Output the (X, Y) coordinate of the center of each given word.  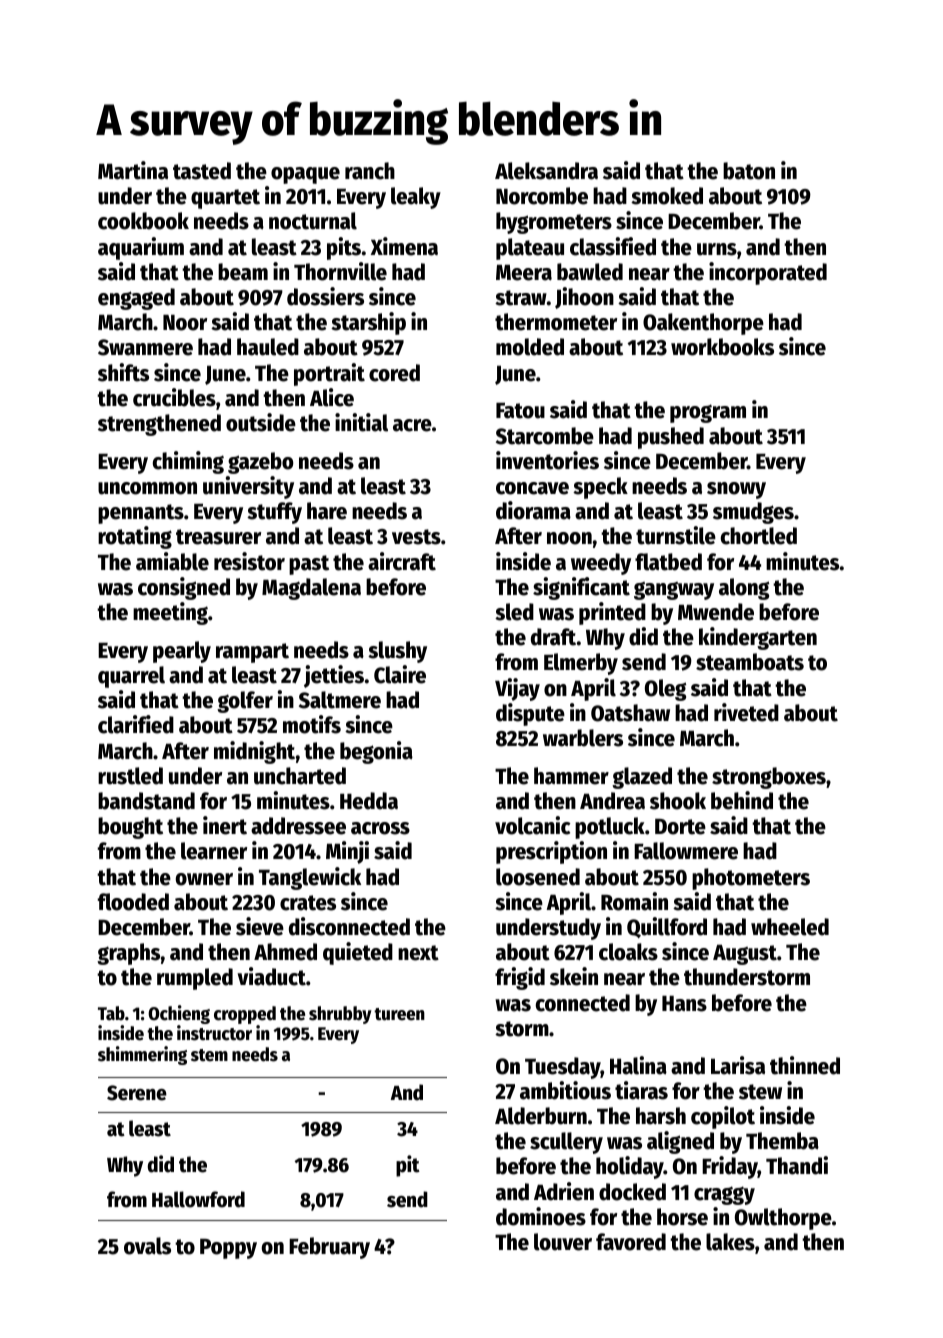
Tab (111, 1013)
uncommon (147, 488)
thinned (805, 1065)
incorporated (768, 273)
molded (530, 347)
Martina (133, 170)
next (418, 953)
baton (749, 171)
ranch (370, 171)
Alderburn (541, 1116)
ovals (147, 1246)
